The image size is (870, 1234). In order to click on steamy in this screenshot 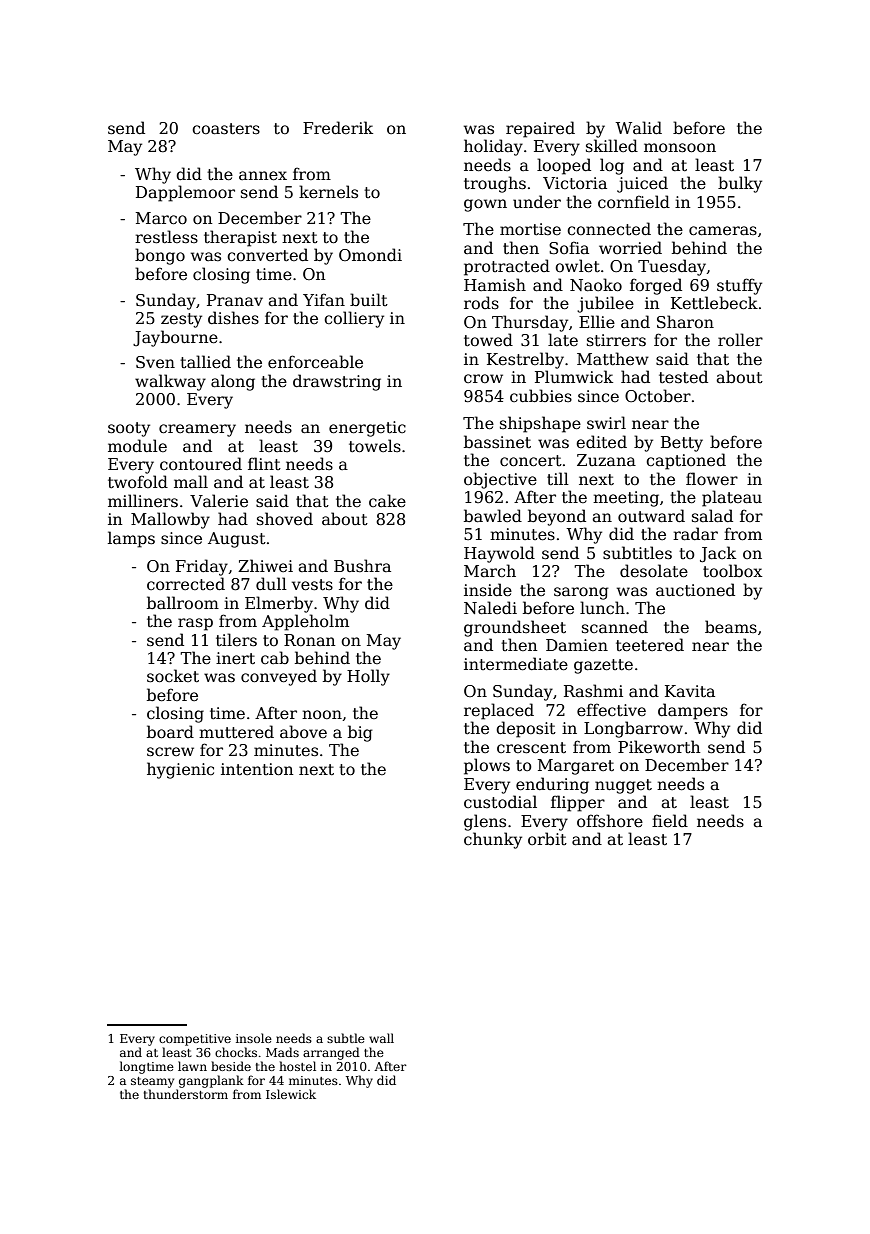, I will do `click(152, 1082)`.
